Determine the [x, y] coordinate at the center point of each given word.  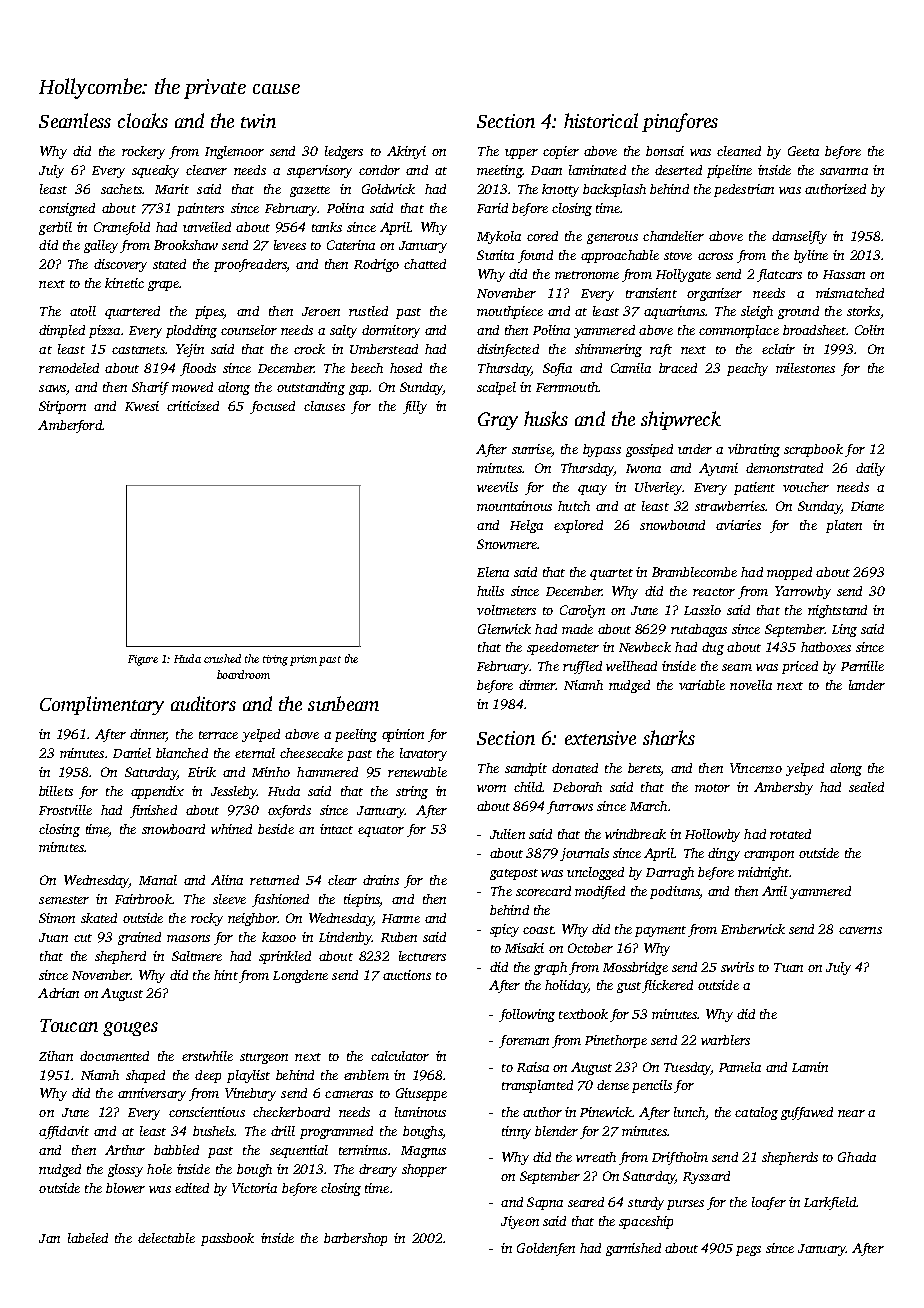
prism [303, 660]
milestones [805, 368]
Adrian [58, 993]
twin [258, 121]
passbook [227, 1239]
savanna [844, 171]
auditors [203, 703]
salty [343, 331]
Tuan [788, 967]
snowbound [672, 525]
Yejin [190, 350]
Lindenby [345, 938]
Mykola [499, 237]
